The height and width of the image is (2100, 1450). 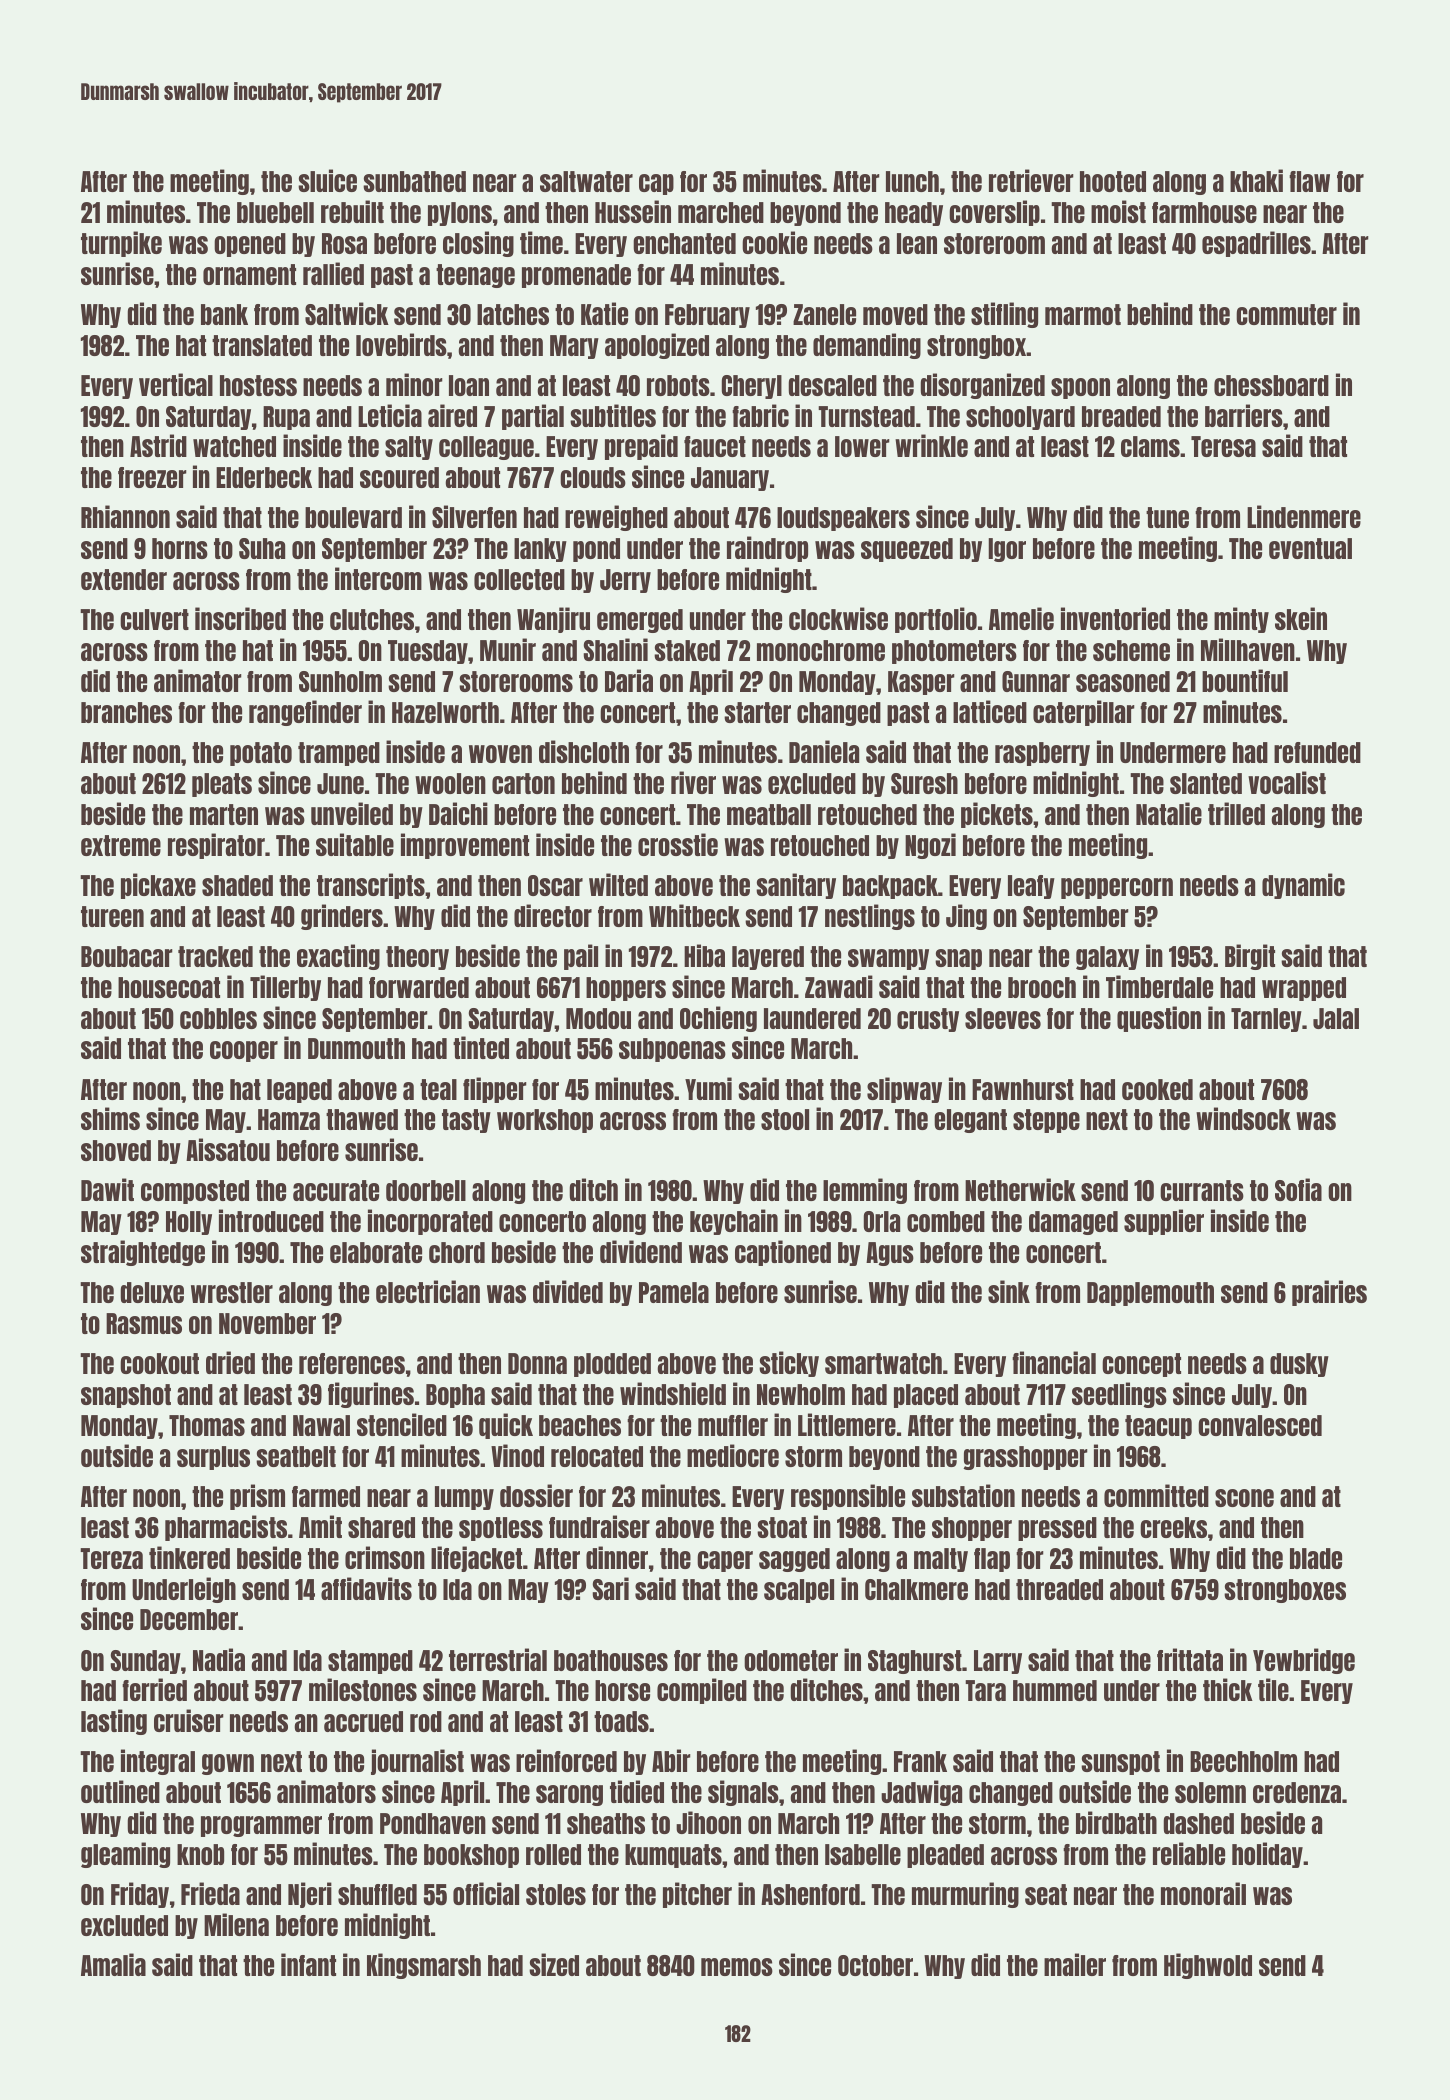 I want to click on Kingsmarsh, so click(x=424, y=1966).
